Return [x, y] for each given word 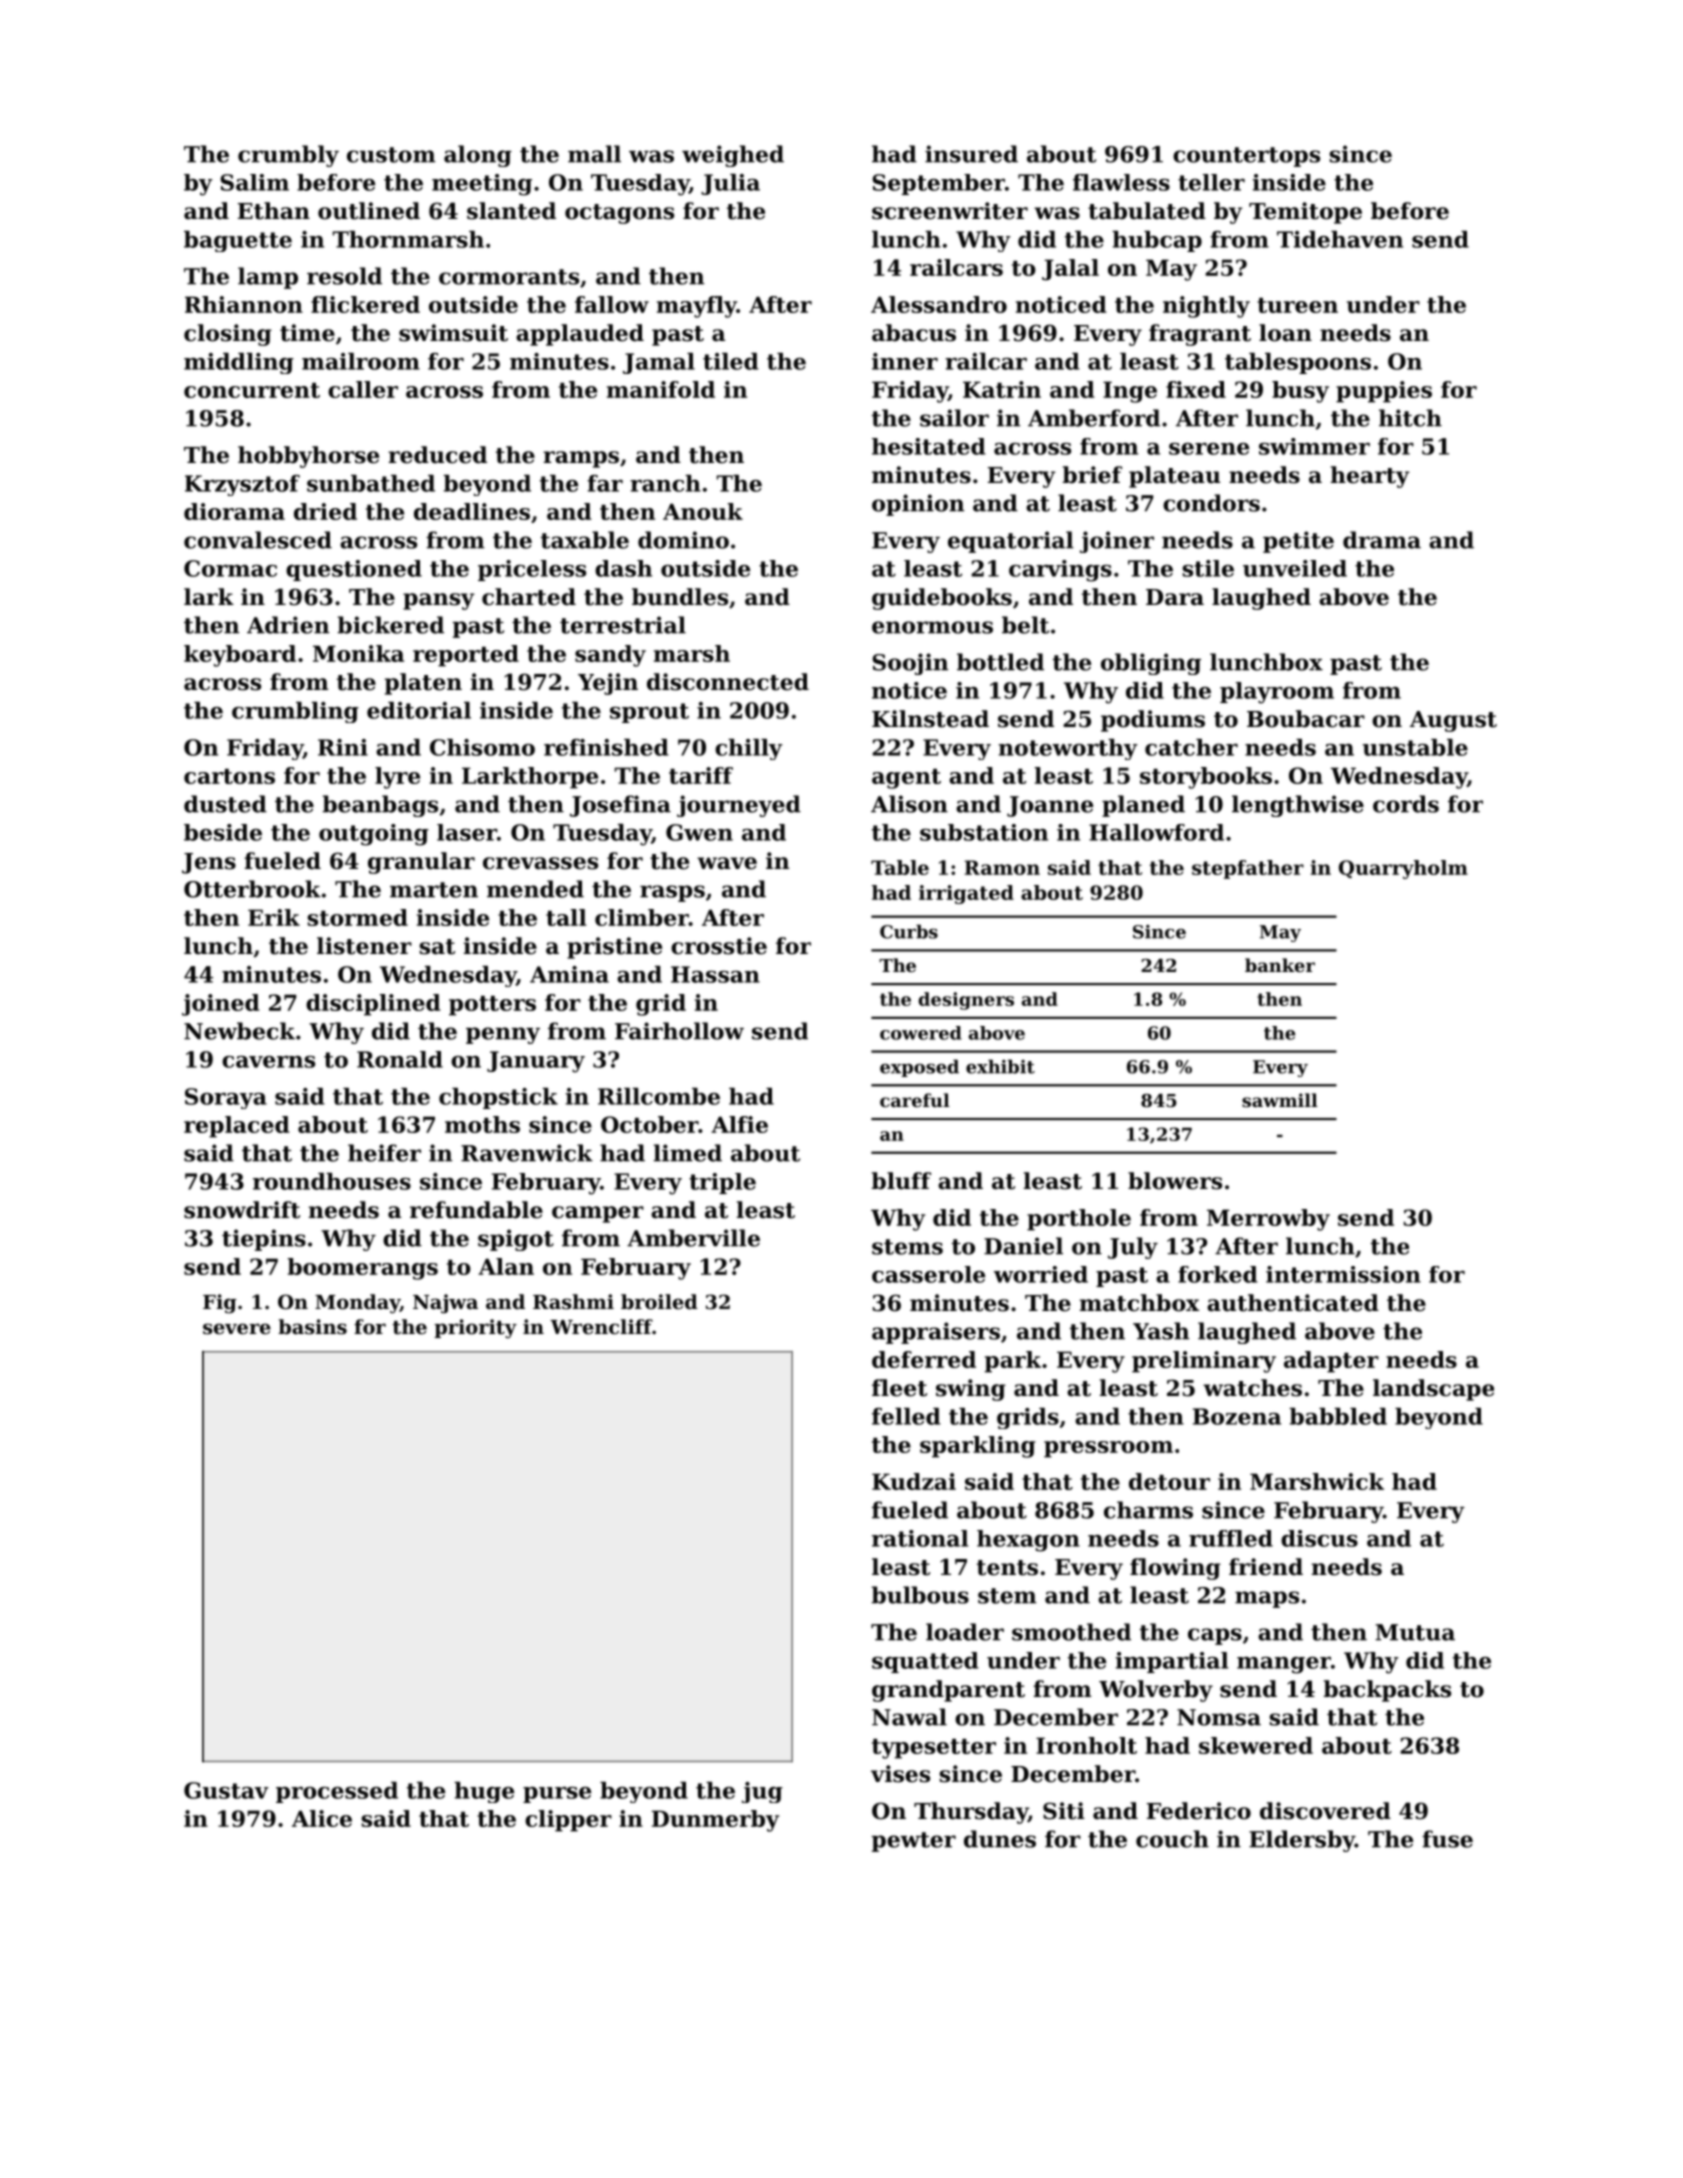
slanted [511, 211]
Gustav [226, 1790]
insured [971, 154]
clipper [568, 1821]
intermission [1343, 1274]
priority [475, 1329]
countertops [1246, 157]
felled [906, 1416]
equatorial [1011, 542]
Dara [1175, 597]
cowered [921, 1033]
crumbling [295, 712]
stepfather [1248, 869]
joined [221, 1005]
